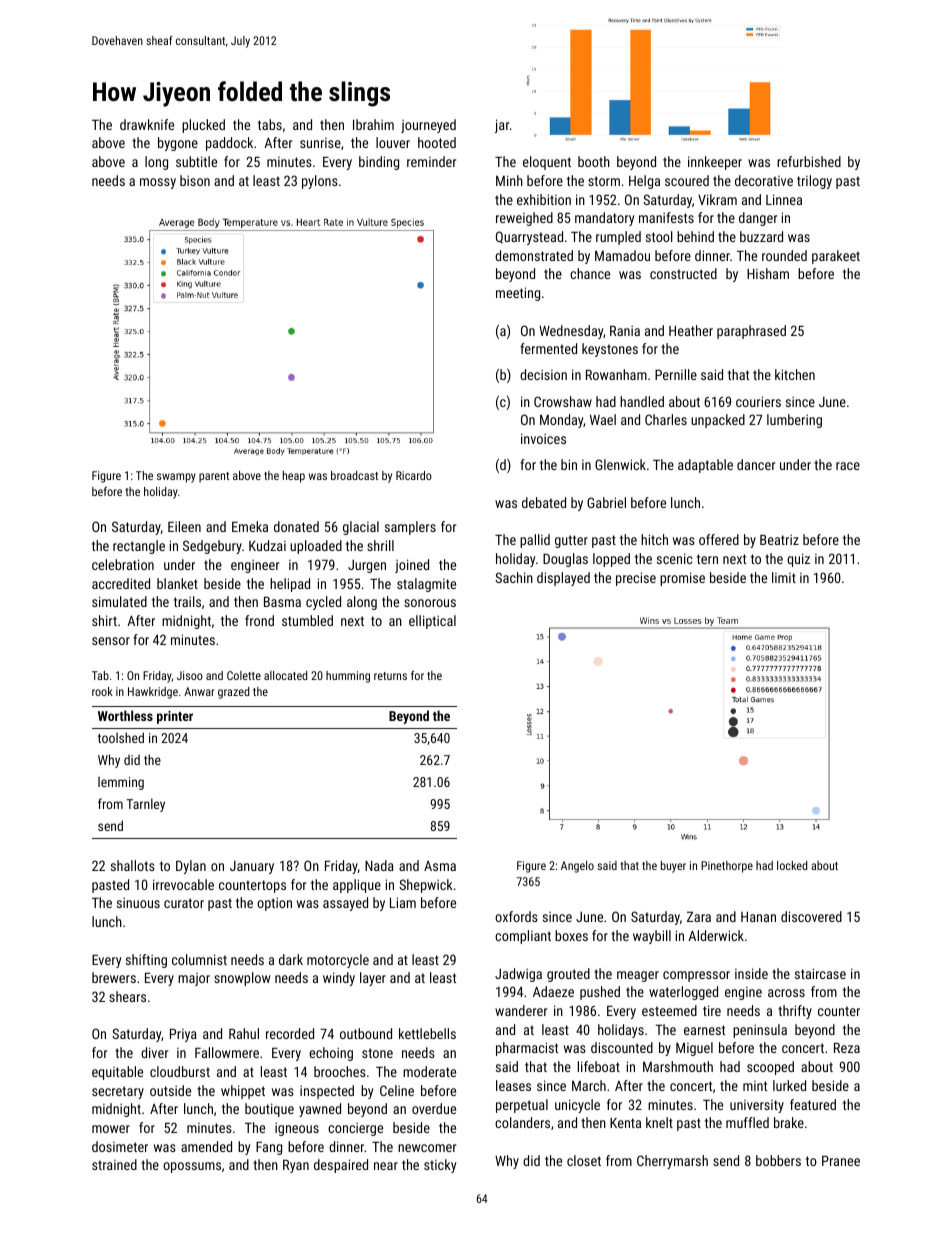  I want to click on drawknife, so click(147, 124).
